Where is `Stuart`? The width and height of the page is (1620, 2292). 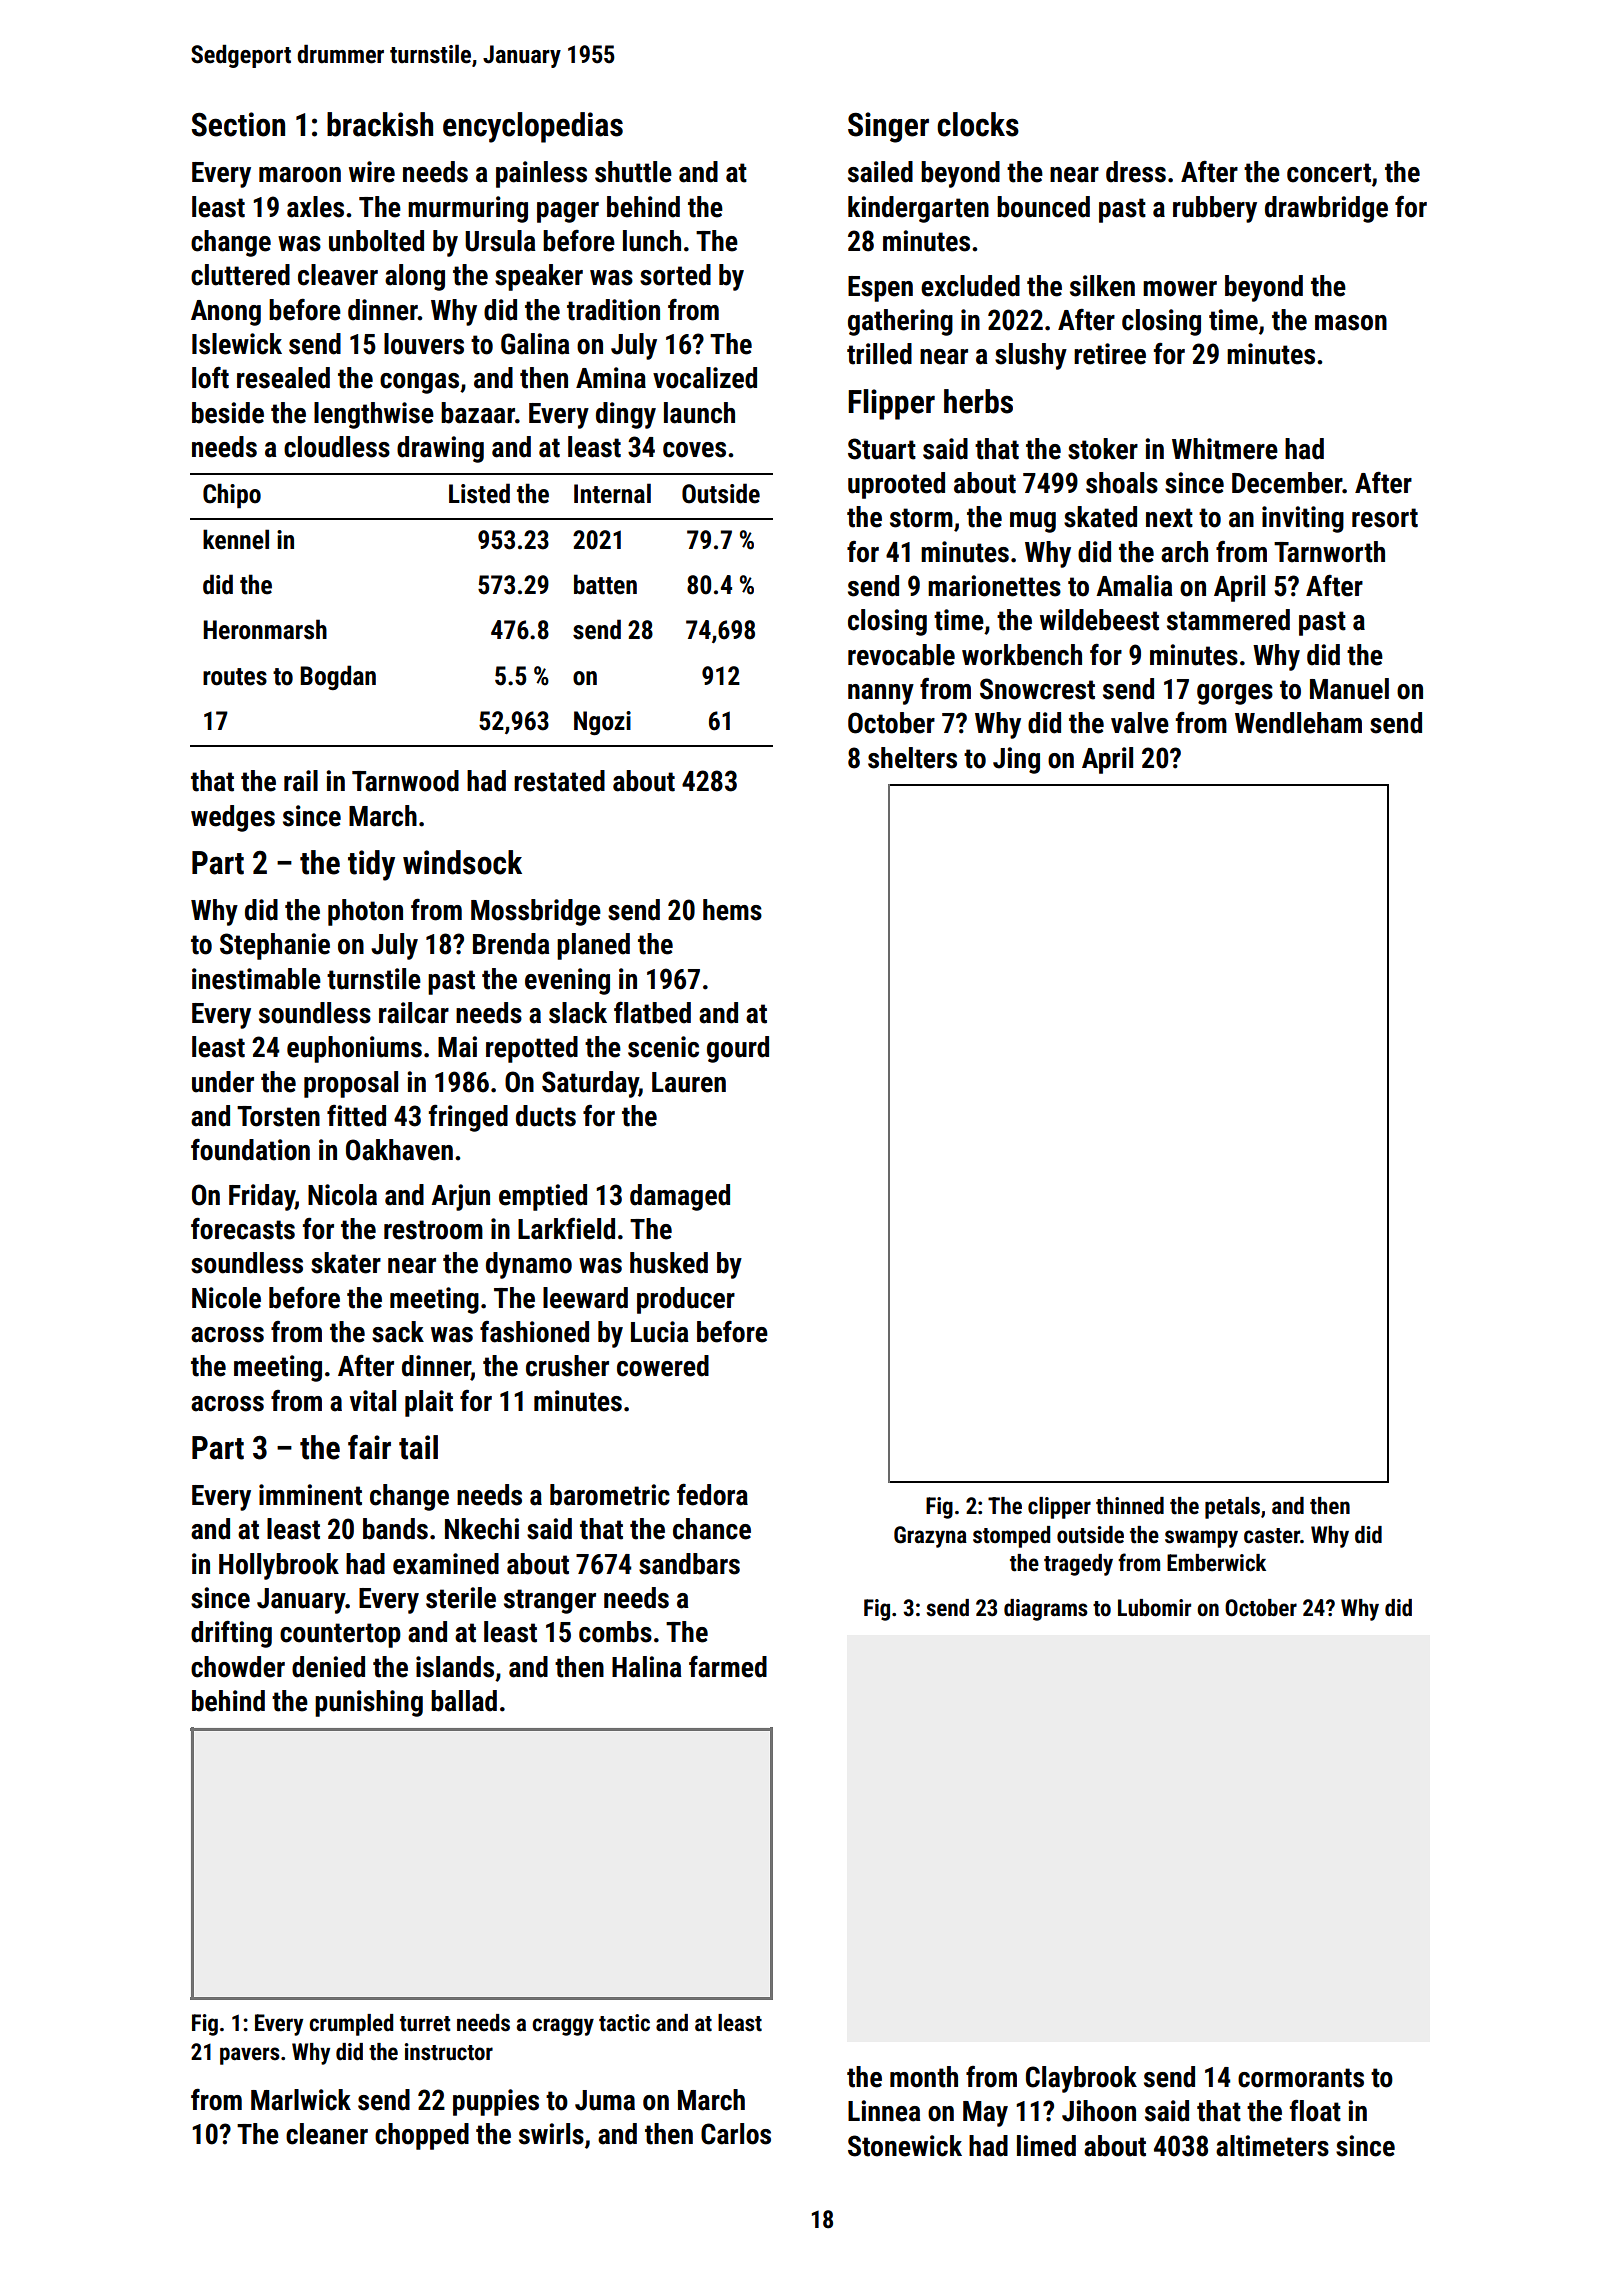 Stuart is located at coordinates (882, 449).
